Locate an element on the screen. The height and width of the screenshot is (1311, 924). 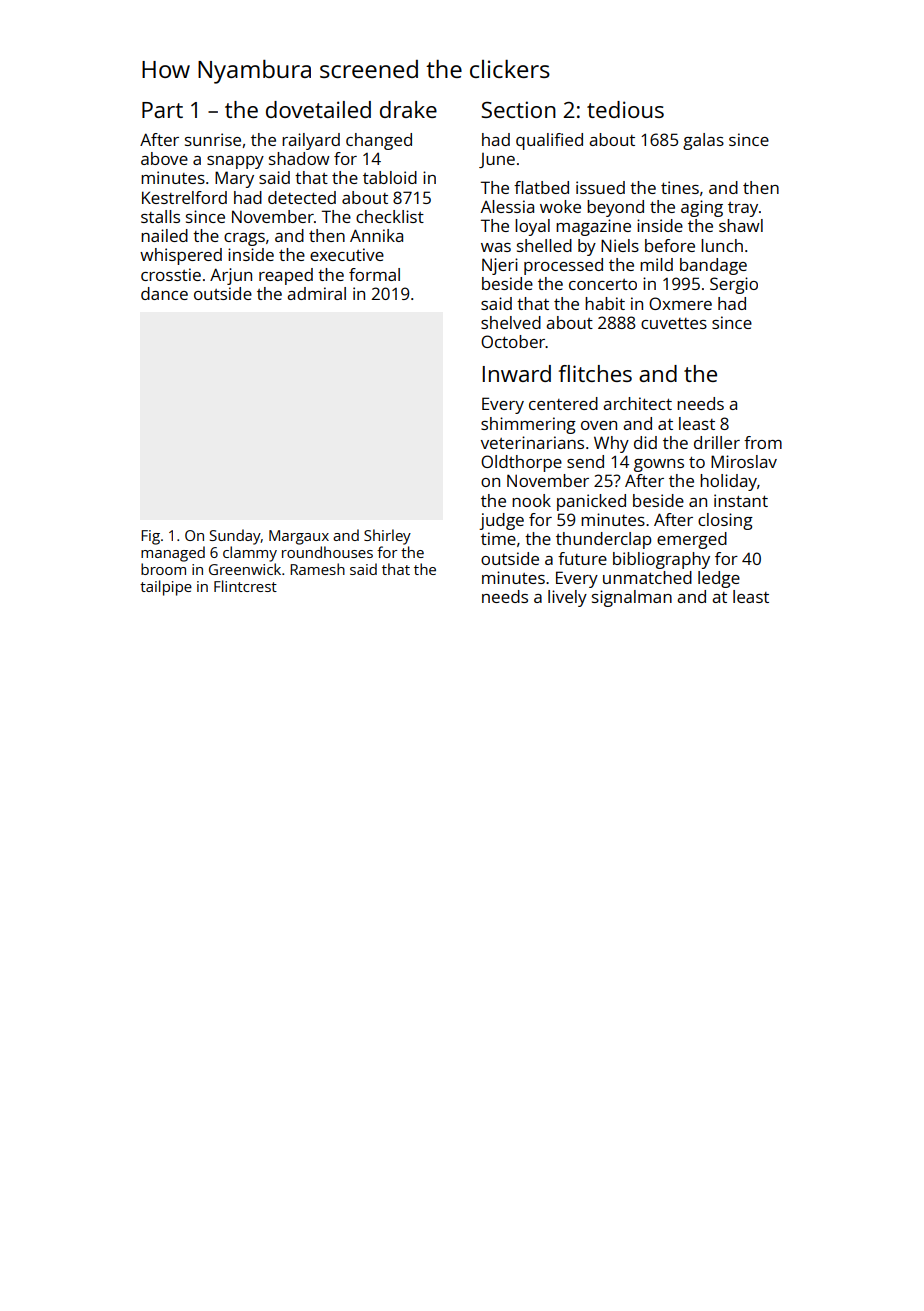
issued is located at coordinates (600, 187).
